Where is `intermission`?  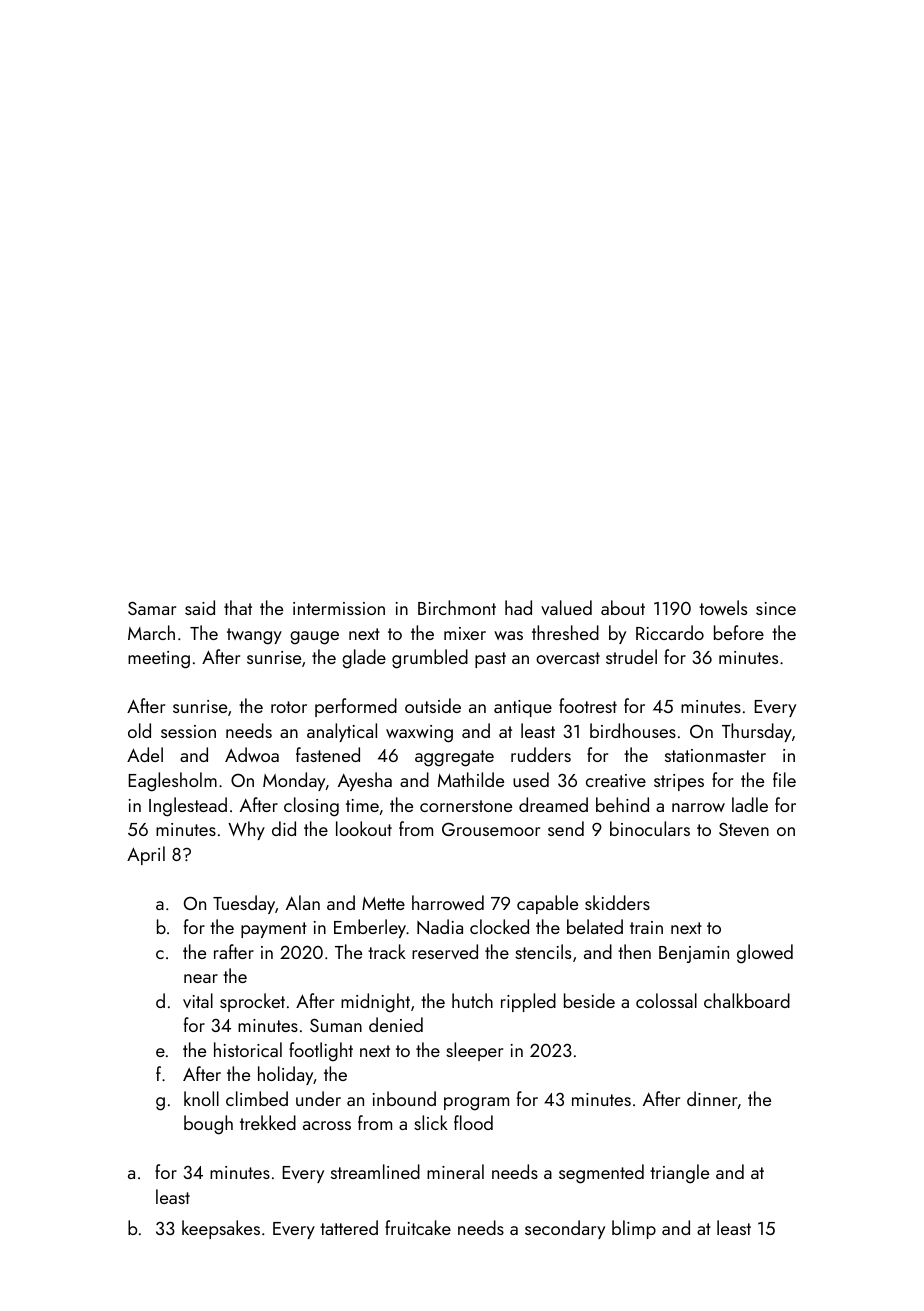 intermission is located at coordinates (339, 608).
